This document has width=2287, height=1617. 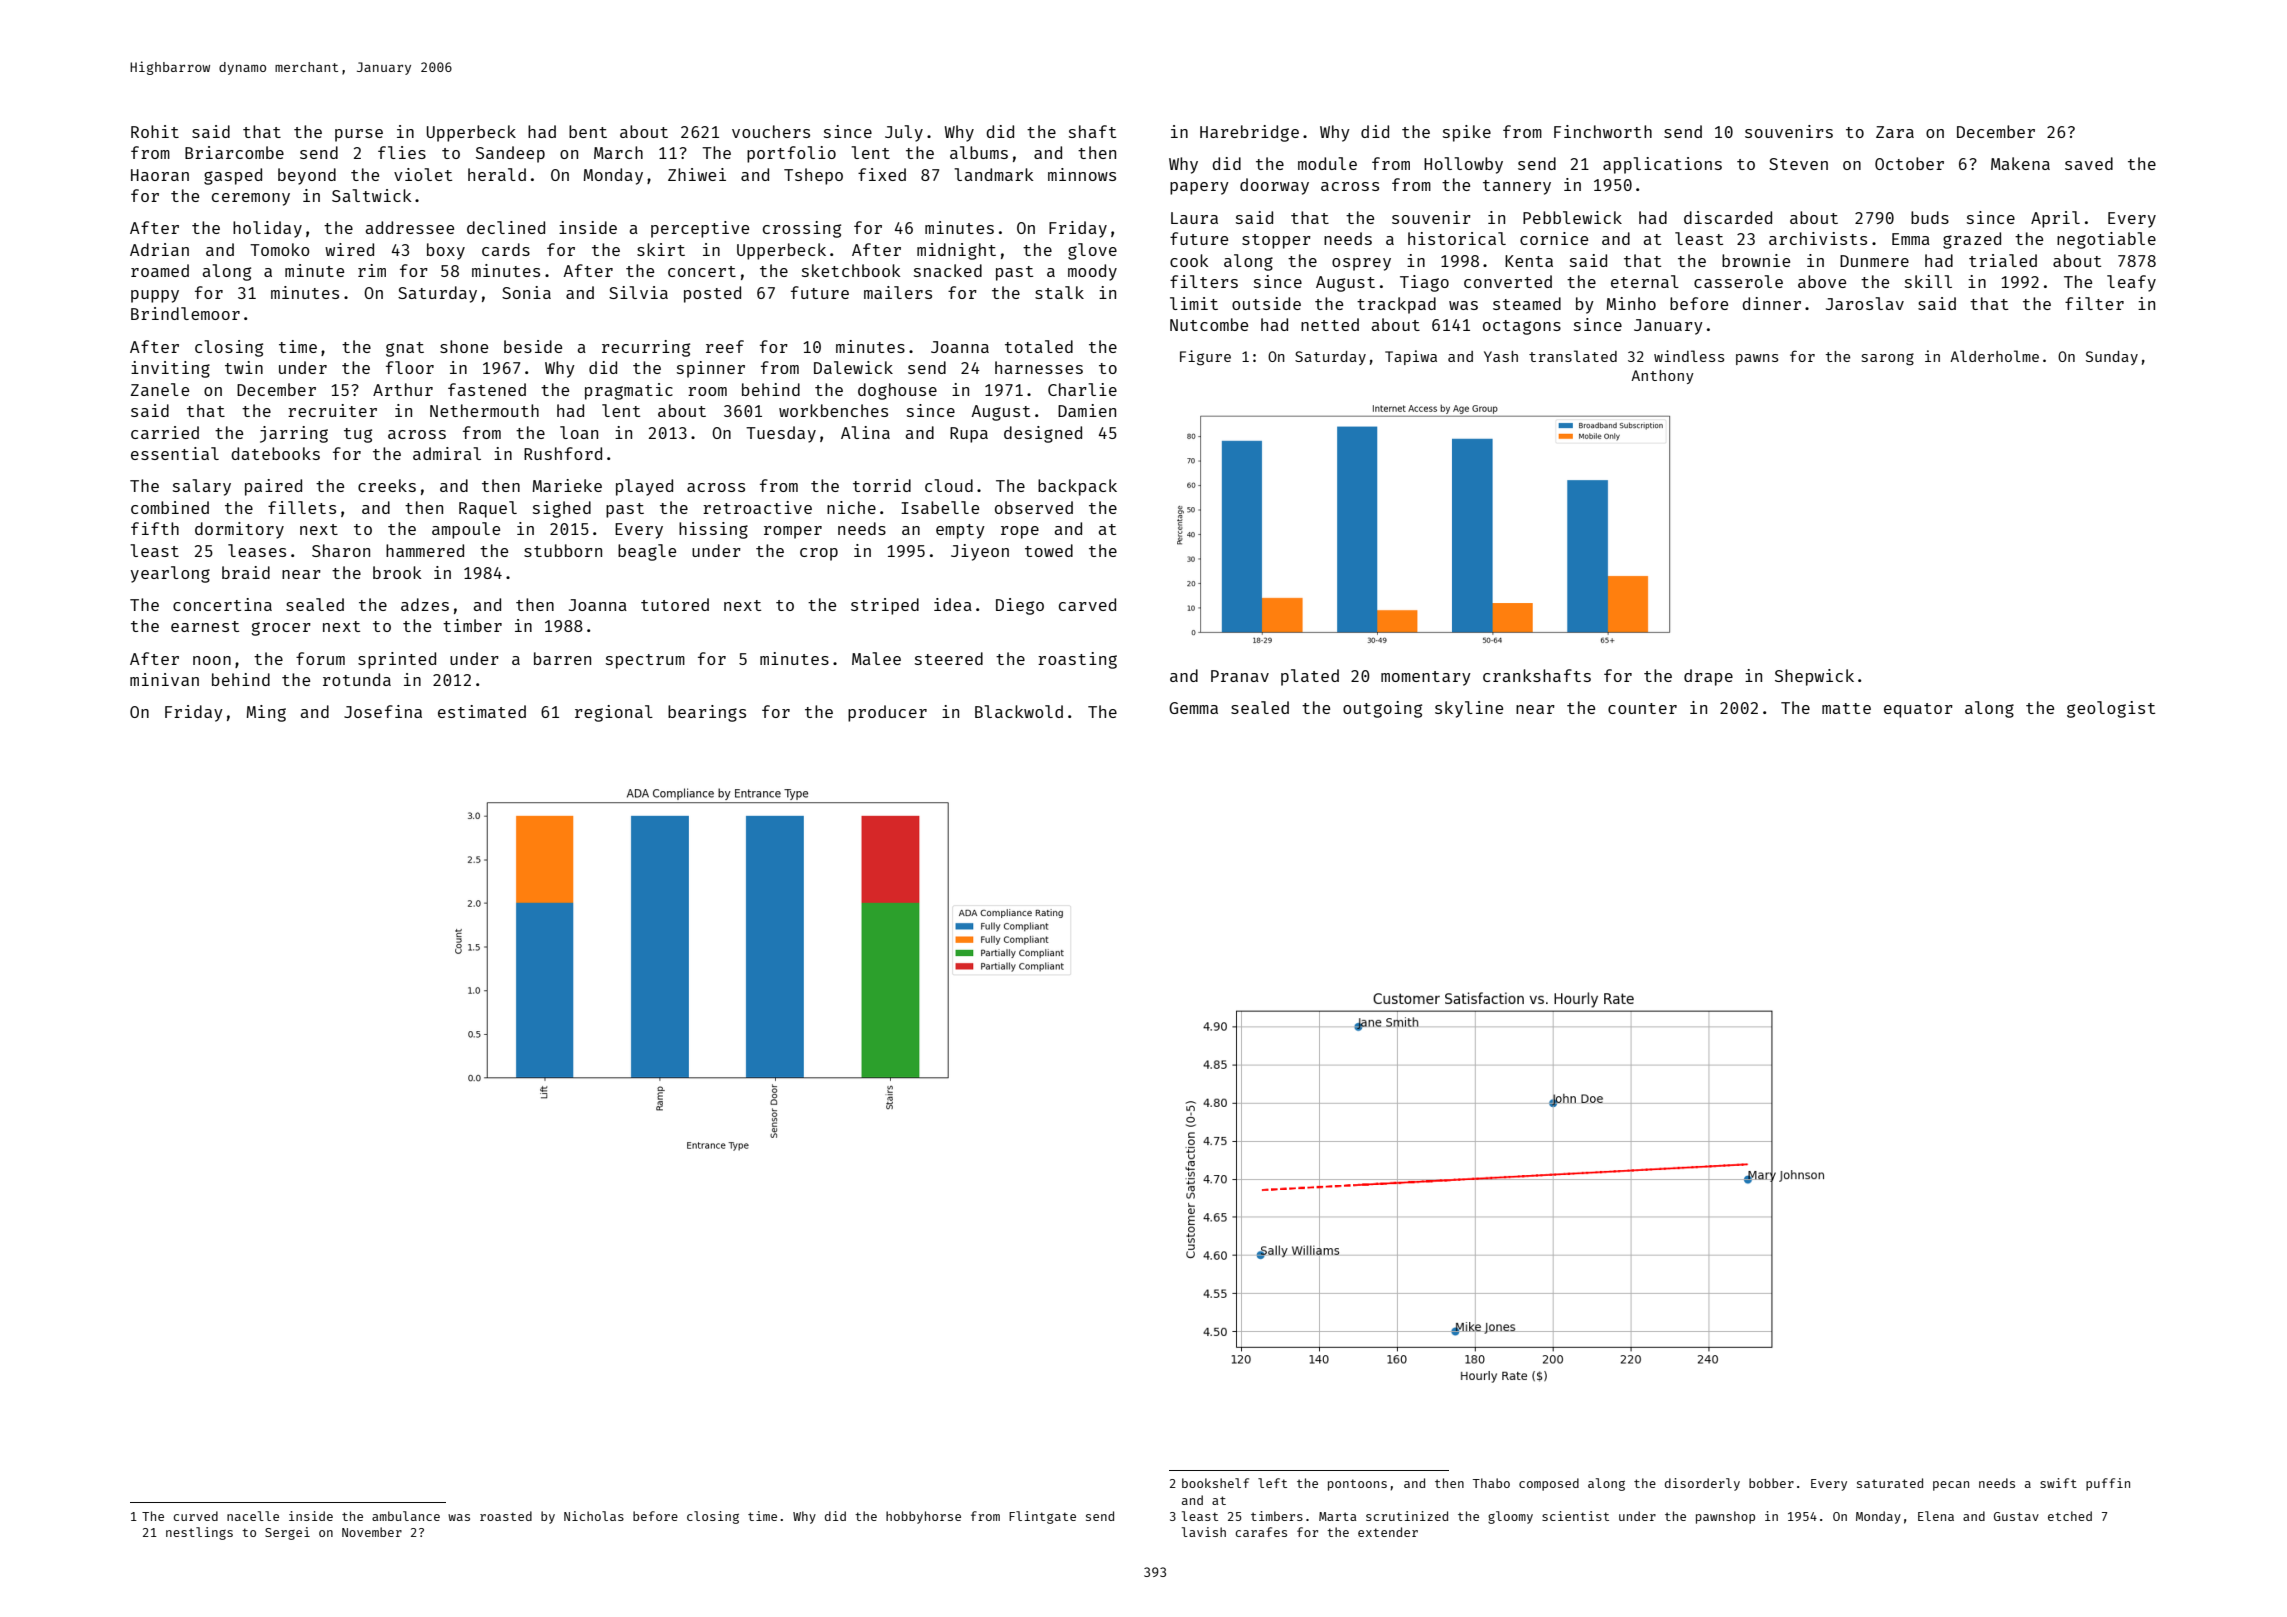 I want to click on geologist, so click(x=2111, y=709).
